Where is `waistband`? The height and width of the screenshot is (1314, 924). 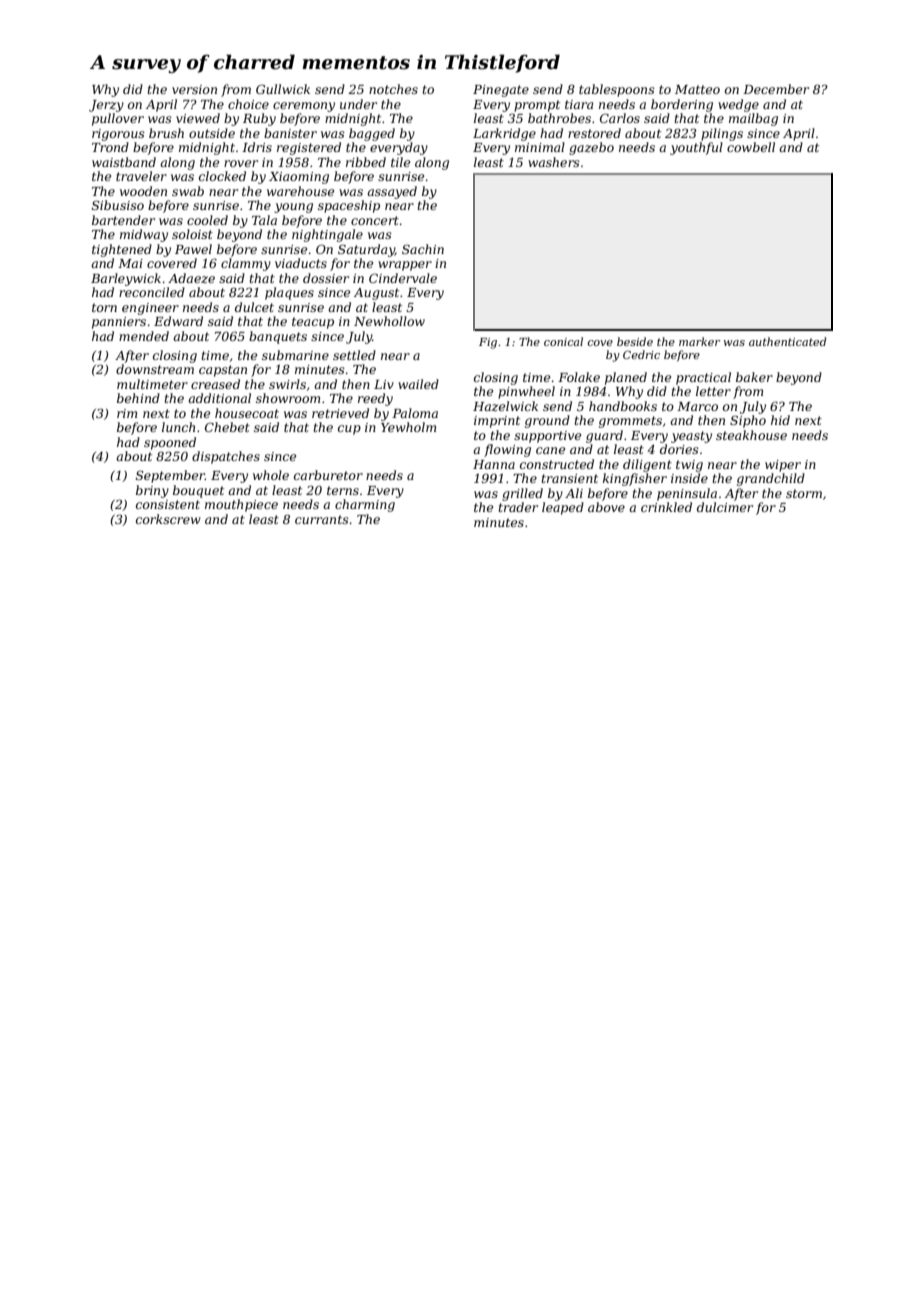
waistband is located at coordinates (124, 162).
